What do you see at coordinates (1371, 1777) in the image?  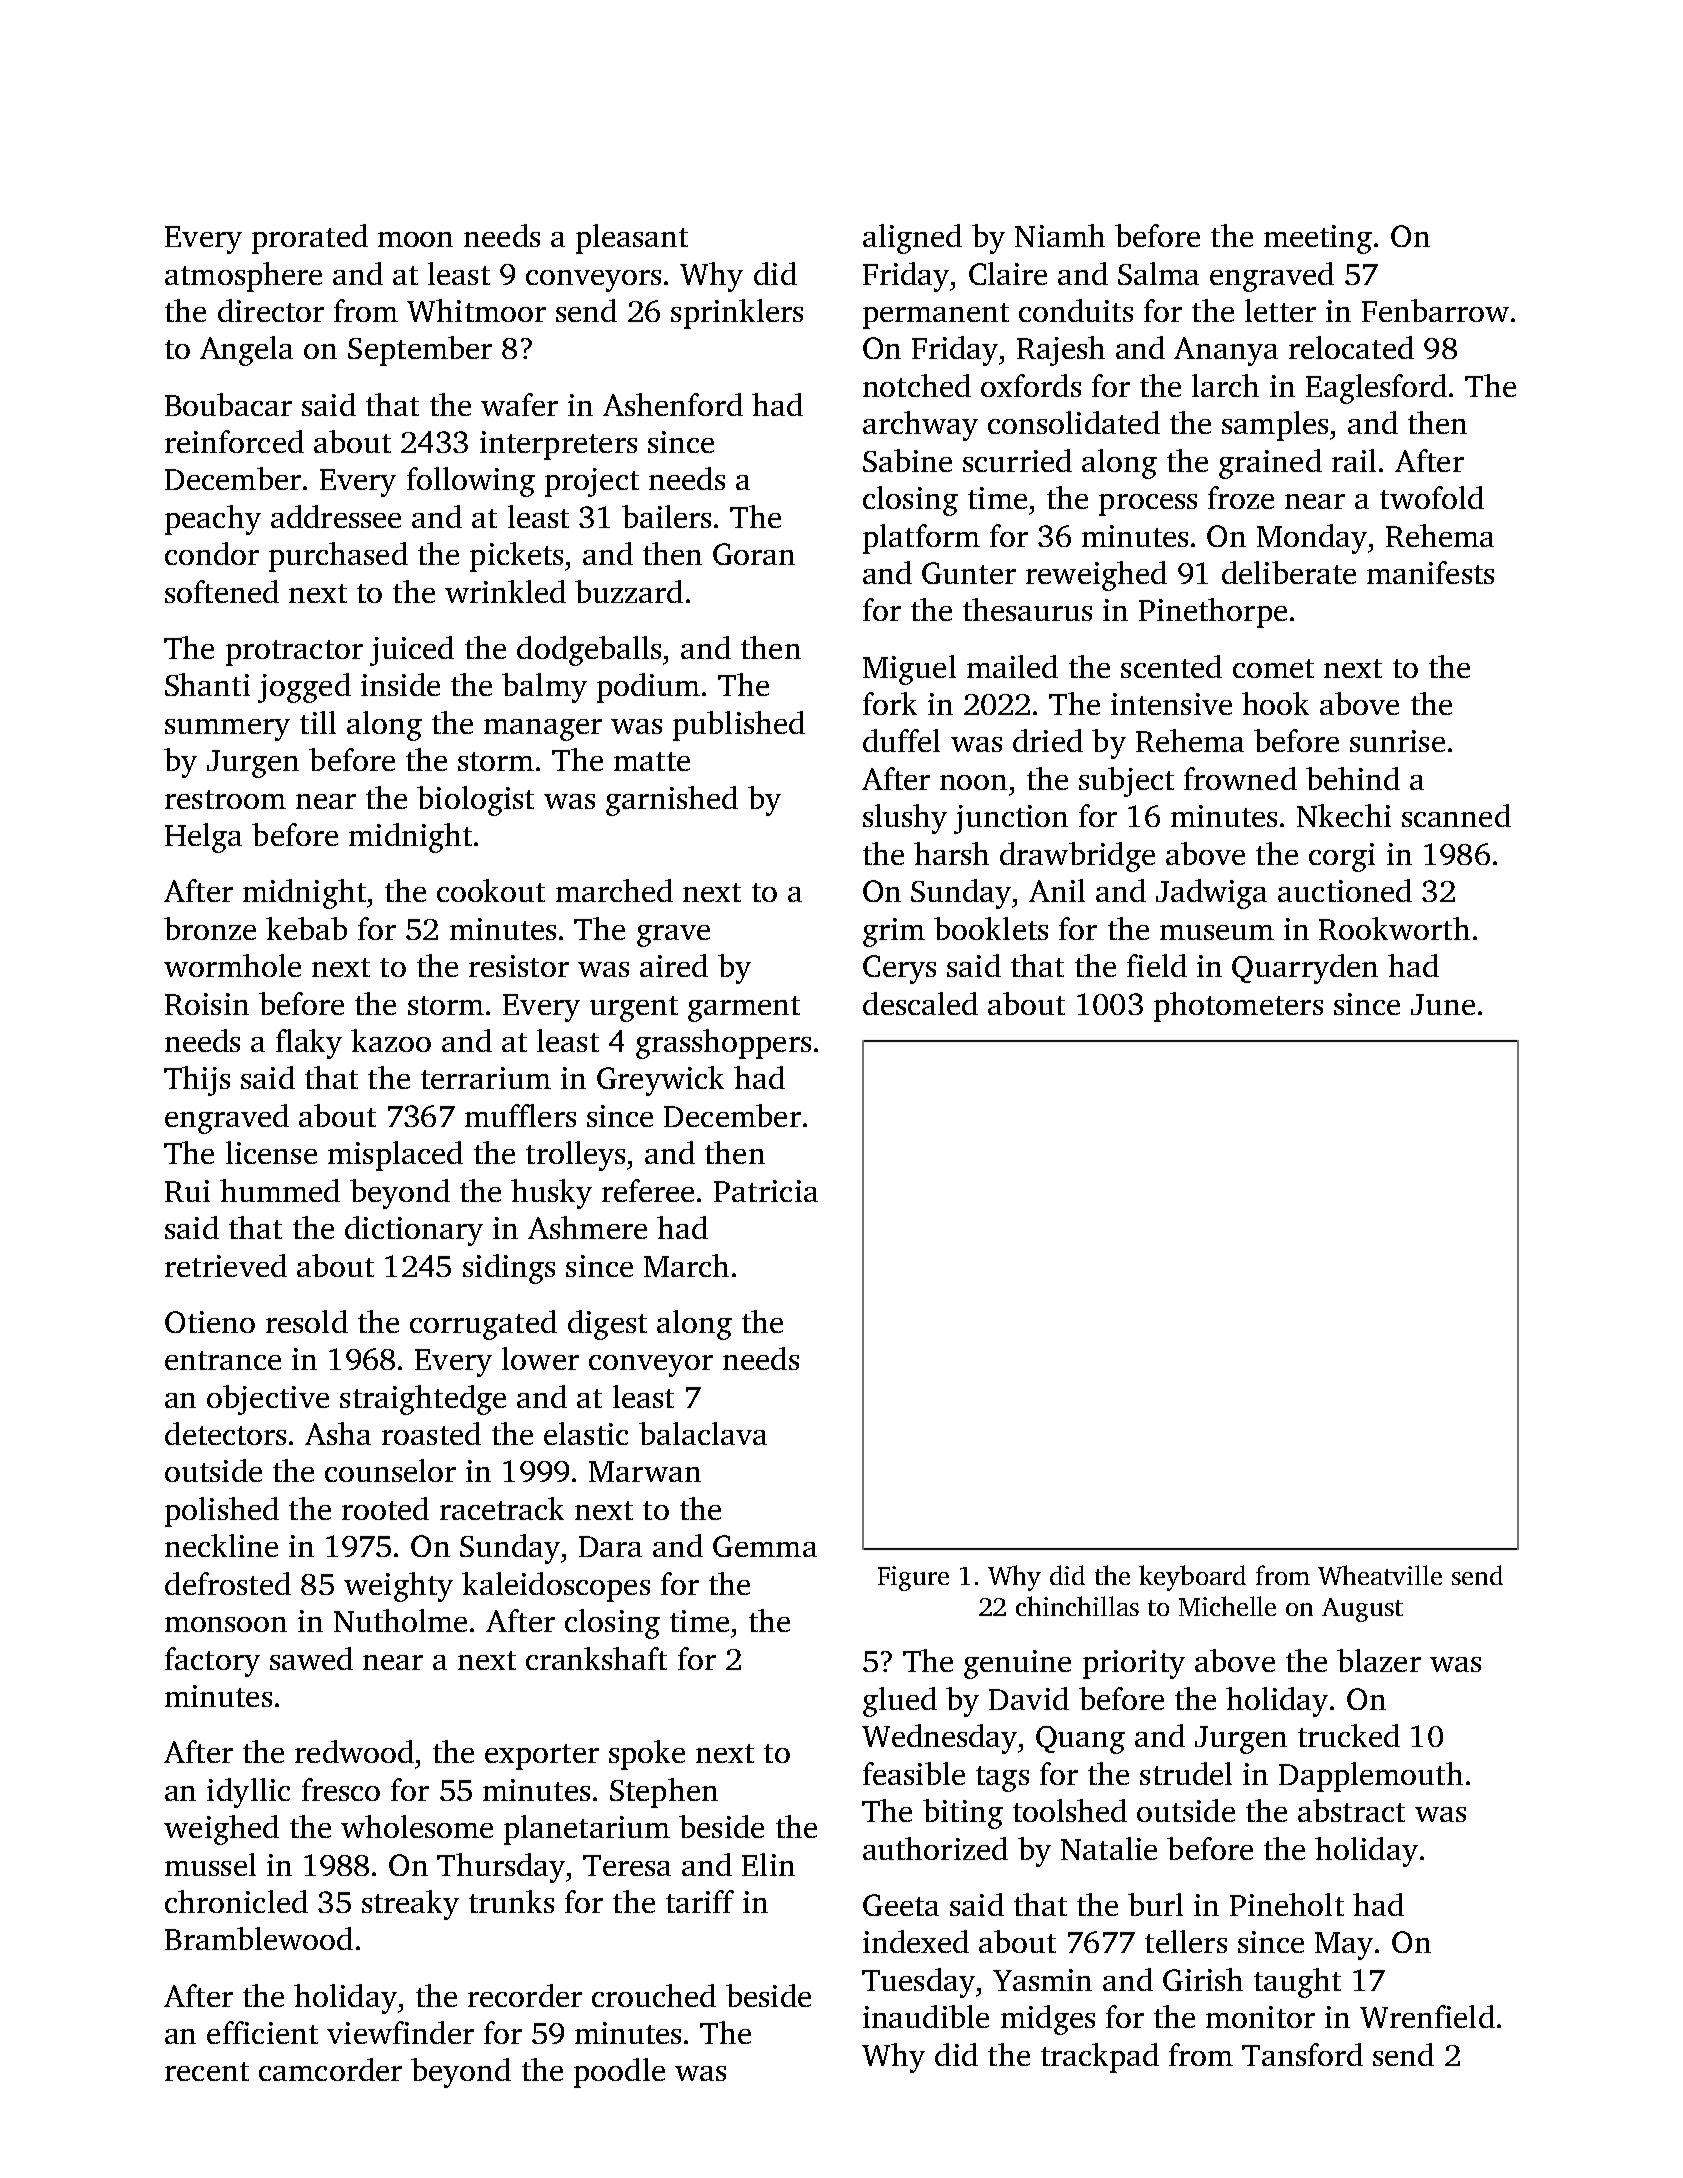 I see `Dapplemouth` at bounding box center [1371, 1777].
